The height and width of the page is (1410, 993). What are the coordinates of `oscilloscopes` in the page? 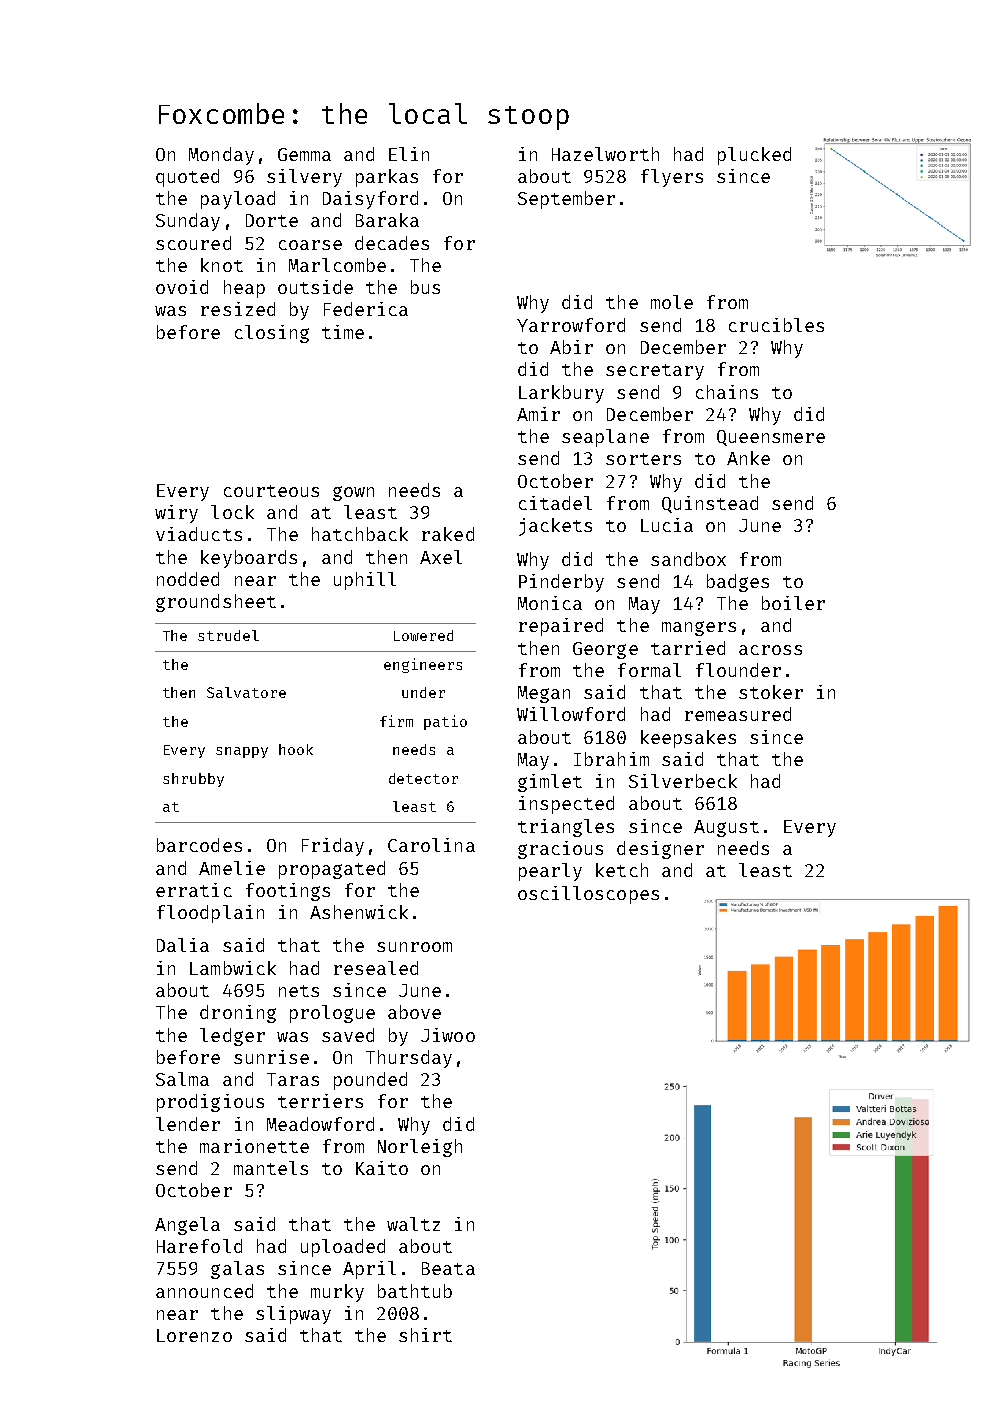 It's located at (588, 895).
